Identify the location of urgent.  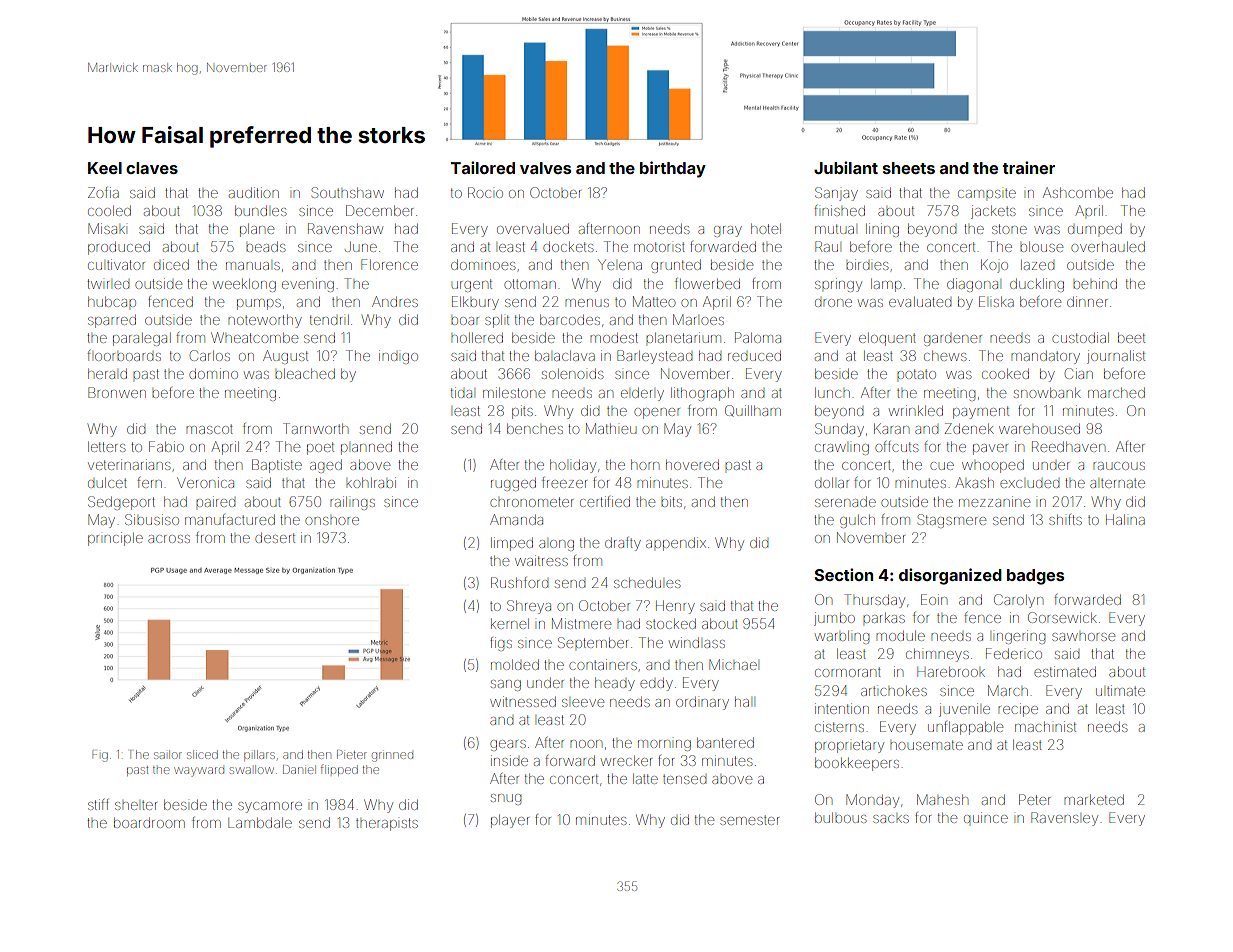
(472, 285).
